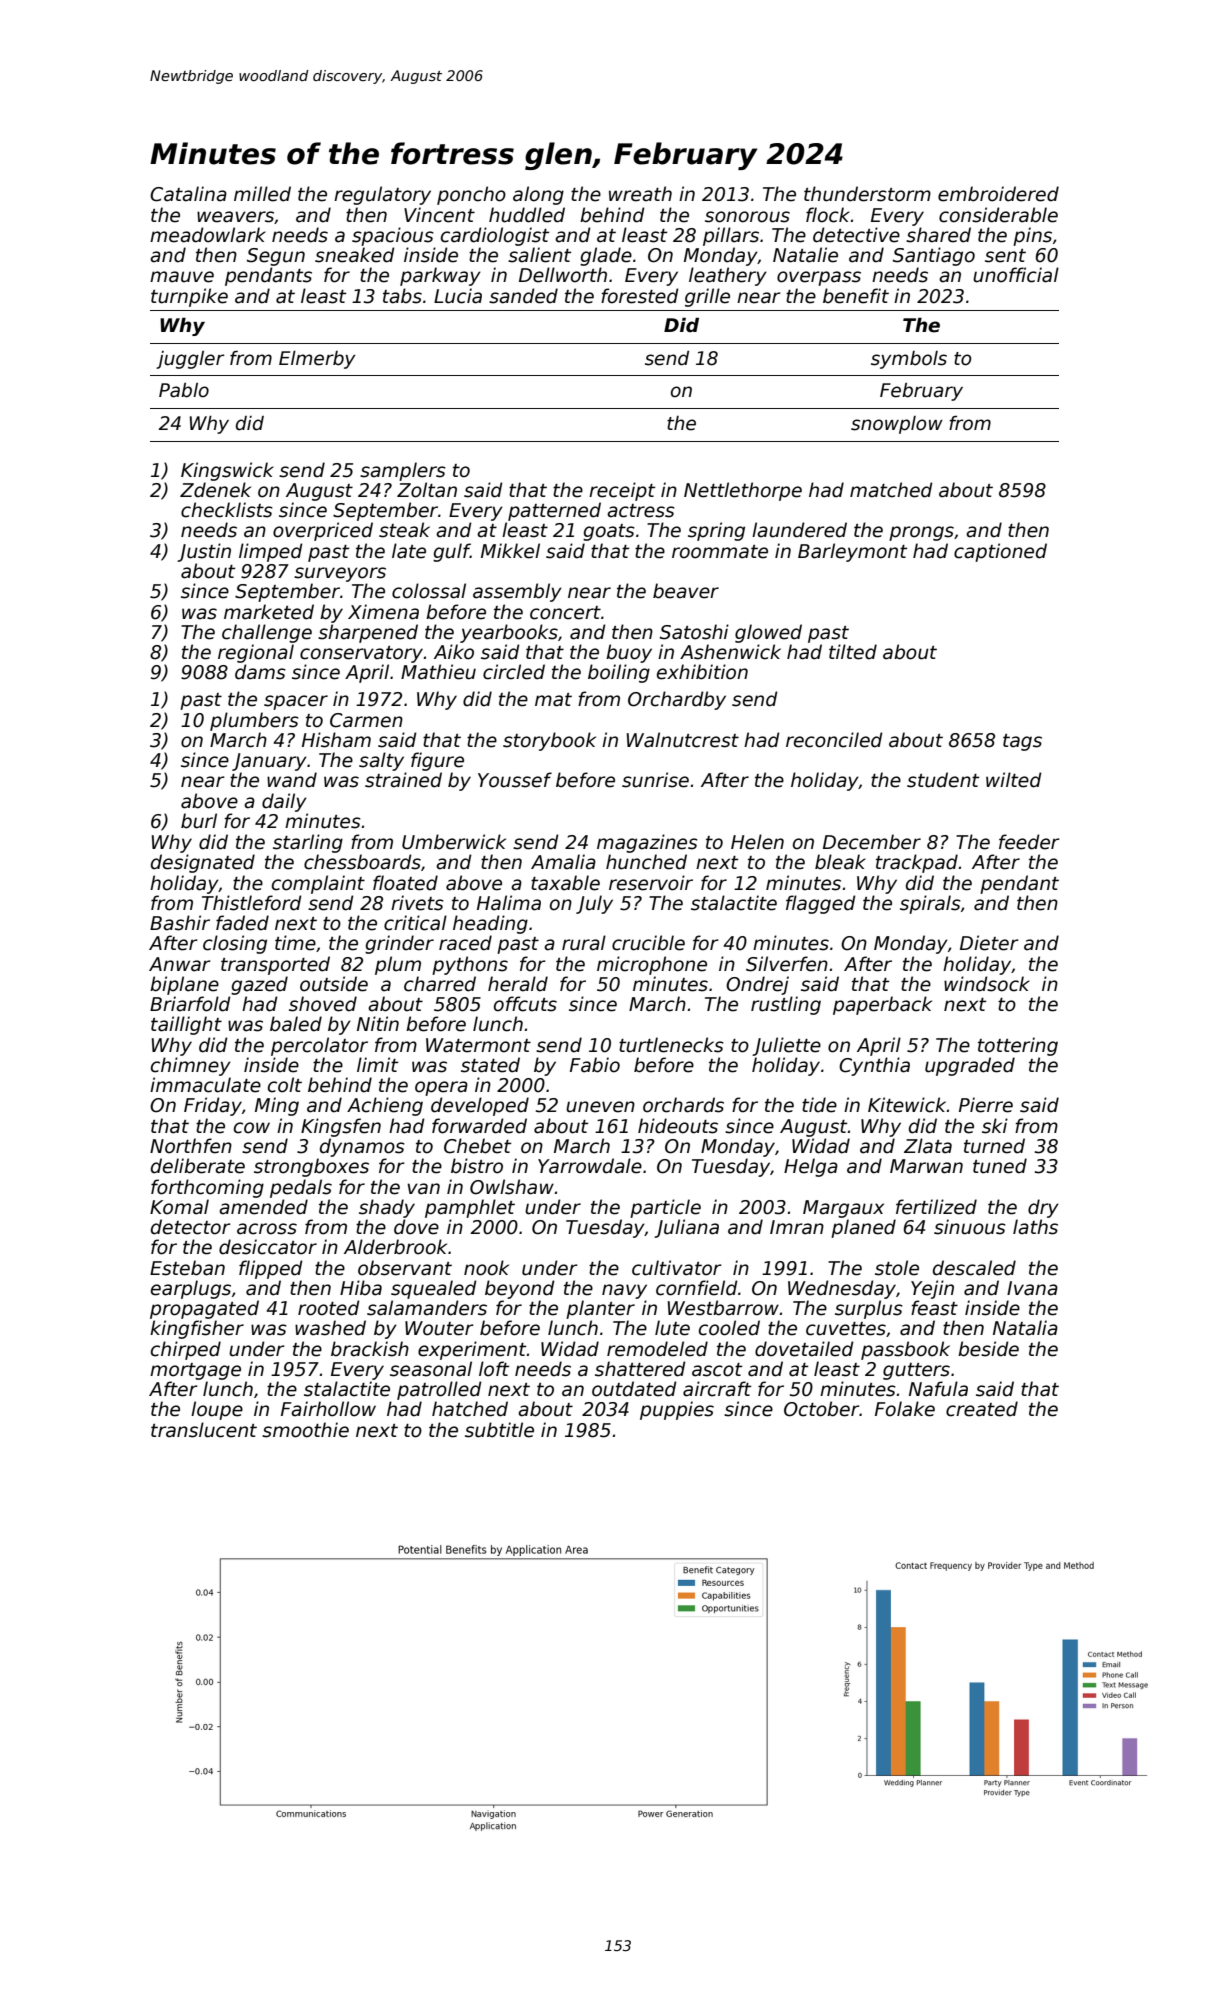 This image has height=1991, width=1209. Describe the element at coordinates (336, 740) in the image. I see `Hisham` at that location.
